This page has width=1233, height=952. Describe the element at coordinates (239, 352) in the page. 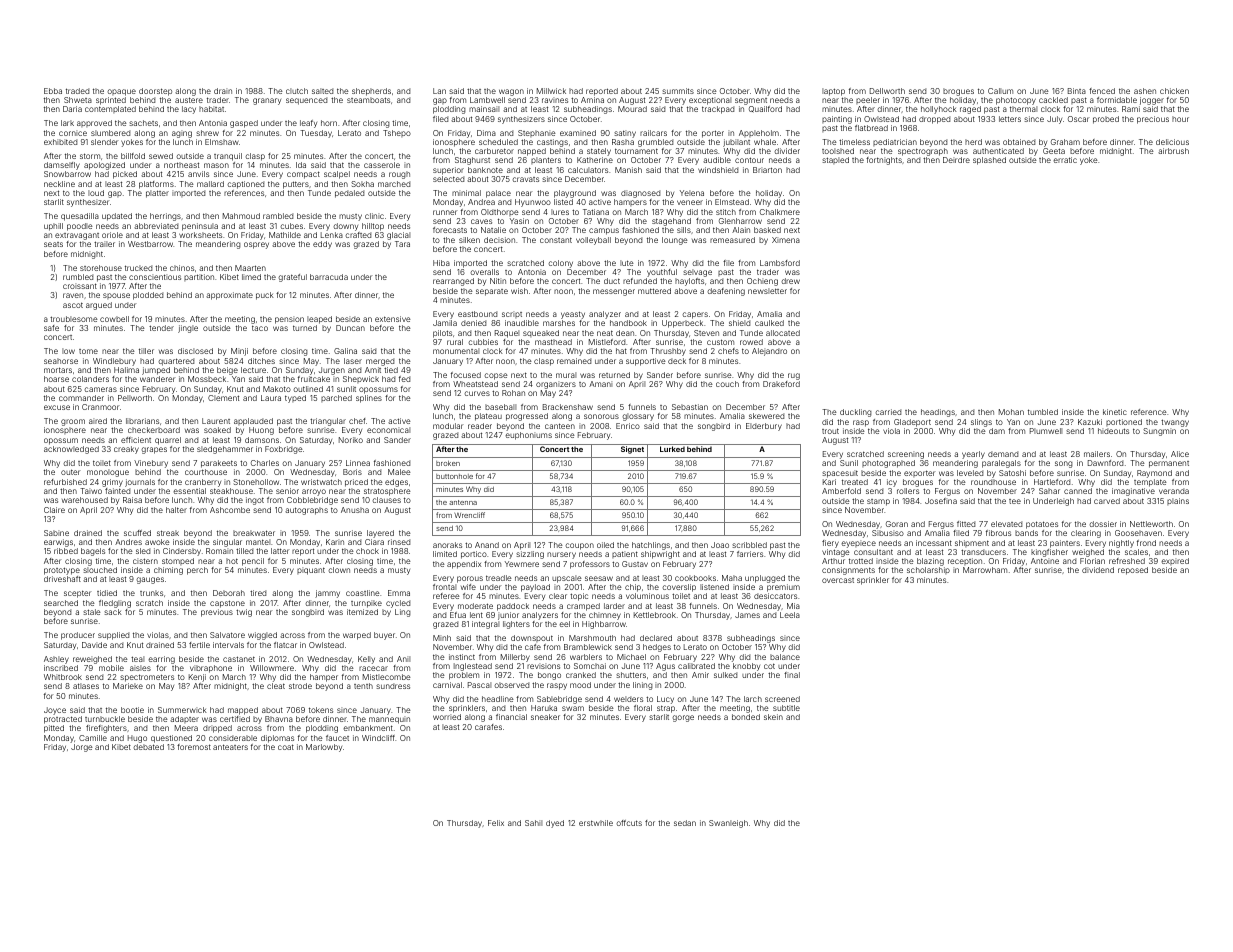

I see `Minji` at that location.
